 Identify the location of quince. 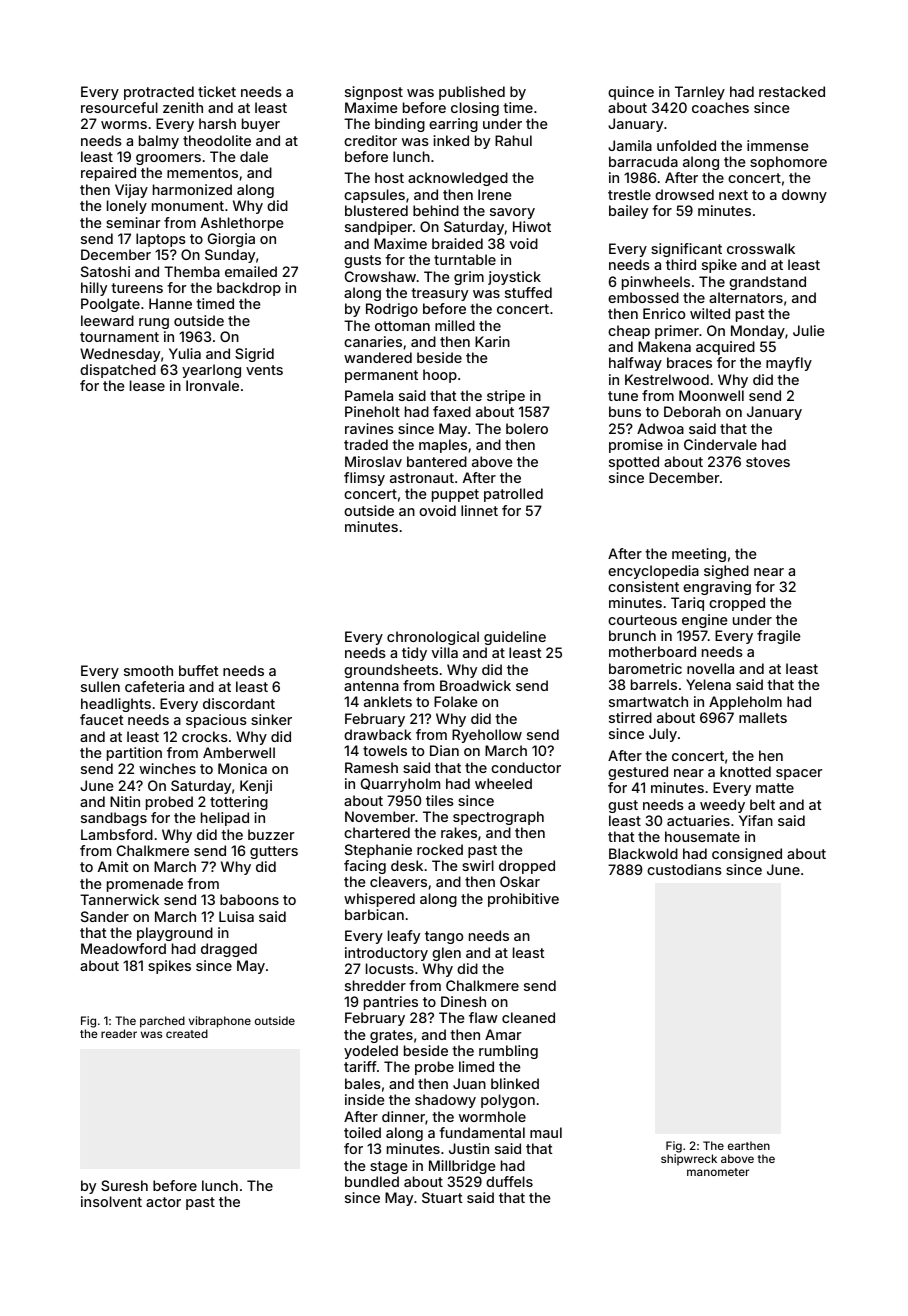
(631, 93).
